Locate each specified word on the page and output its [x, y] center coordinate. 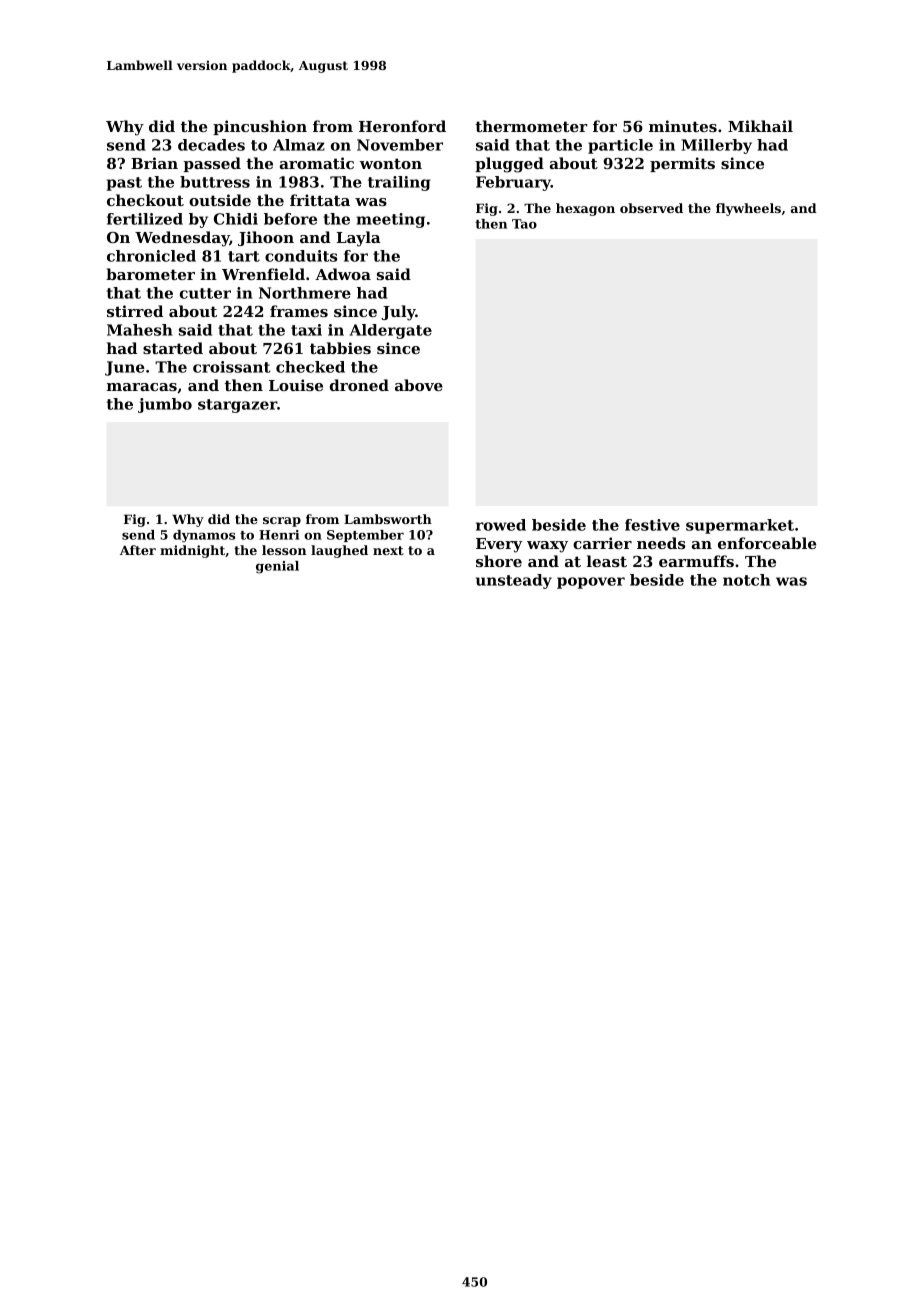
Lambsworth [388, 519]
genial [277, 567]
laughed [339, 551]
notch [746, 580]
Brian [154, 163]
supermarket [740, 526]
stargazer [237, 406]
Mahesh [140, 330]
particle [620, 146]
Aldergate [391, 331]
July [399, 313]
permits [682, 164]
